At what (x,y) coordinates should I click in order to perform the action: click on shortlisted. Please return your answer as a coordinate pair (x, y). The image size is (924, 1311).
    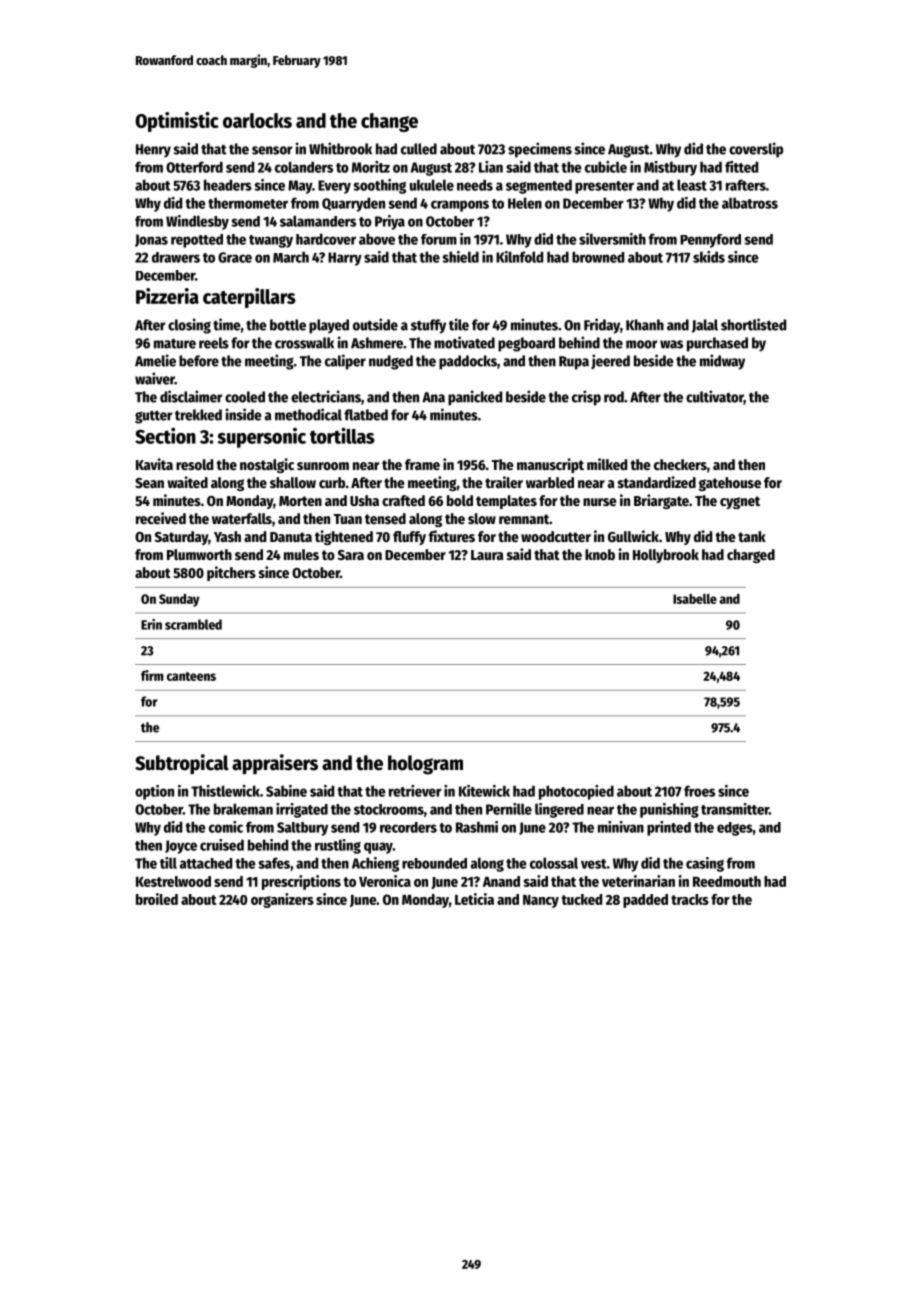
    Looking at the image, I should click on (753, 324).
